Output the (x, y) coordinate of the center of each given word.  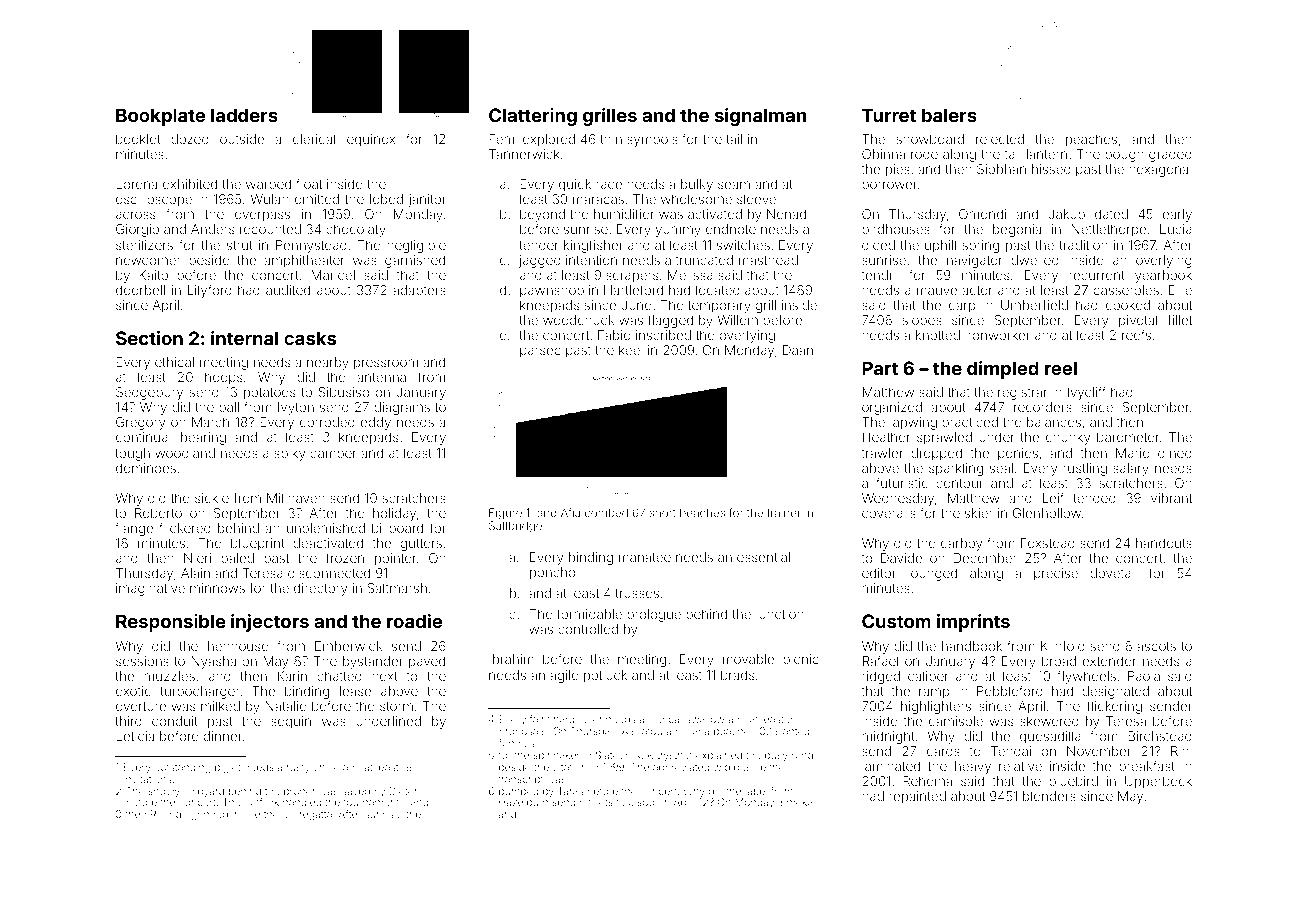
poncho (552, 573)
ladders (244, 115)
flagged (670, 321)
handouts (1164, 543)
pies (898, 170)
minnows (217, 588)
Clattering (533, 117)
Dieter (403, 791)
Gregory (140, 423)
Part (880, 368)
